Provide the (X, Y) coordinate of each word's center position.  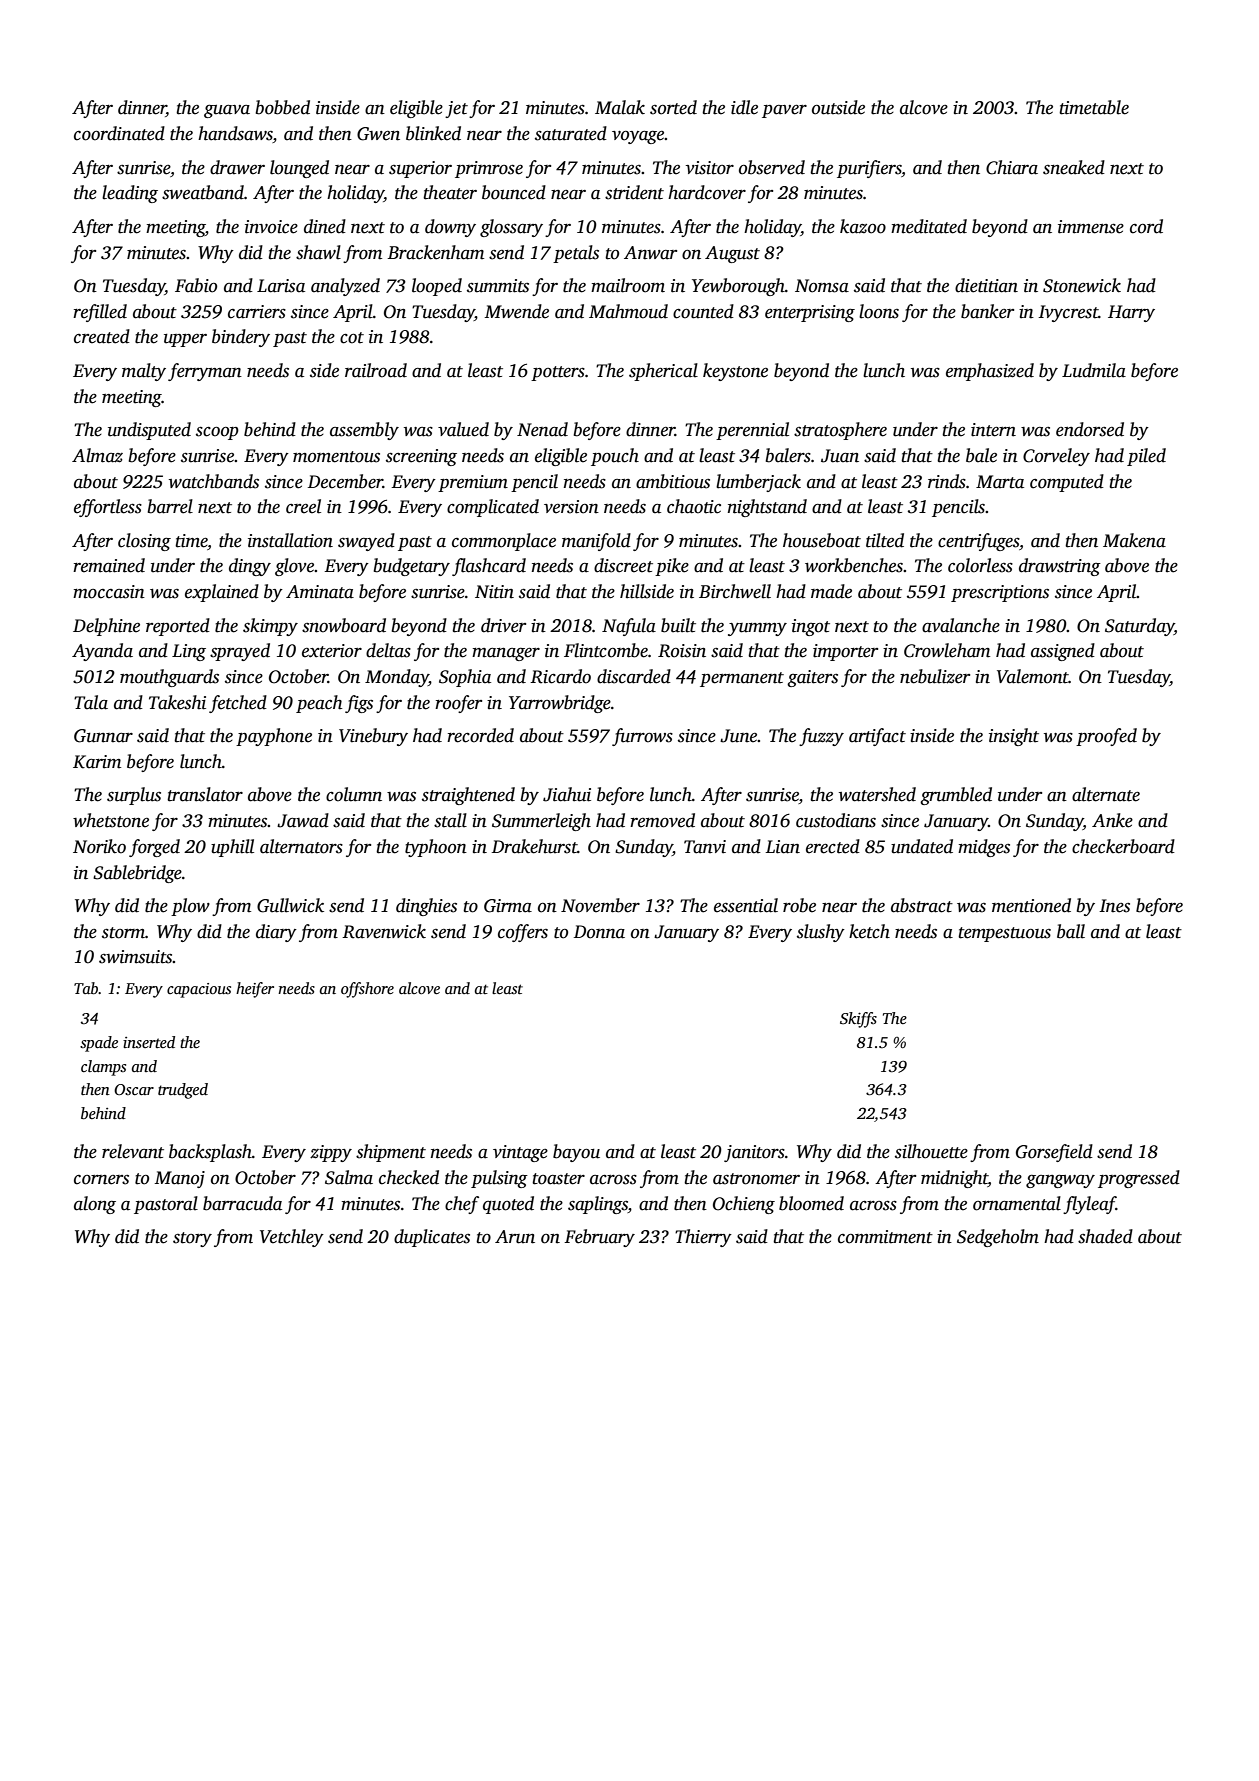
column (354, 794)
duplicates (432, 1238)
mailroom (628, 285)
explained (222, 593)
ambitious (673, 481)
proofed (1106, 737)
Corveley (1056, 457)
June (739, 736)
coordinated (119, 133)
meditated (929, 226)
